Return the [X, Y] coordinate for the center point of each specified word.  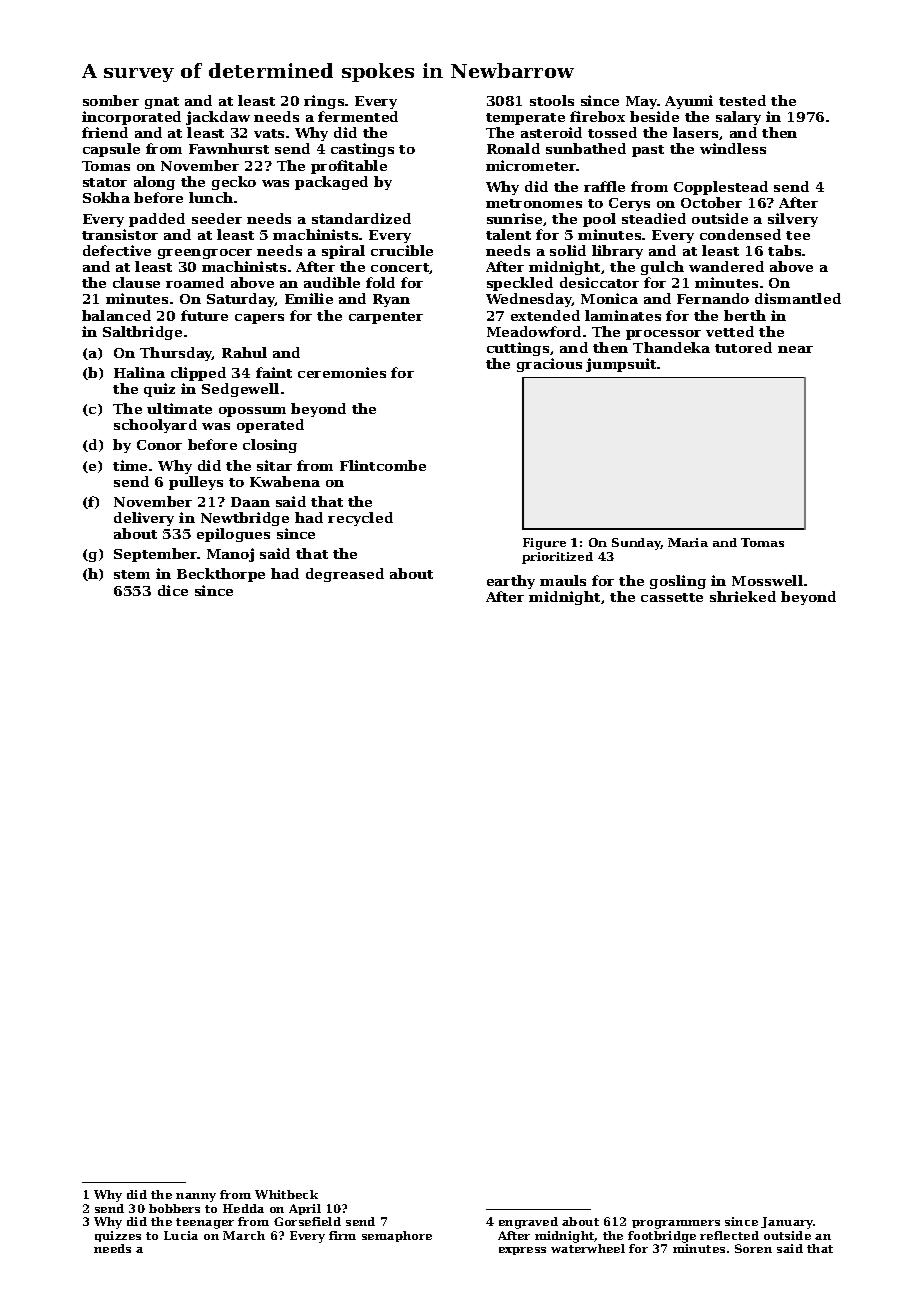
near [795, 349]
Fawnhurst [229, 148]
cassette [672, 597]
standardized [361, 218]
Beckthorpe [221, 575]
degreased [345, 575]
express [522, 1251]
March [244, 1235]
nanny [196, 1197]
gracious [549, 365]
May [642, 102]
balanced [116, 315]
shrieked [743, 596]
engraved [528, 1223]
